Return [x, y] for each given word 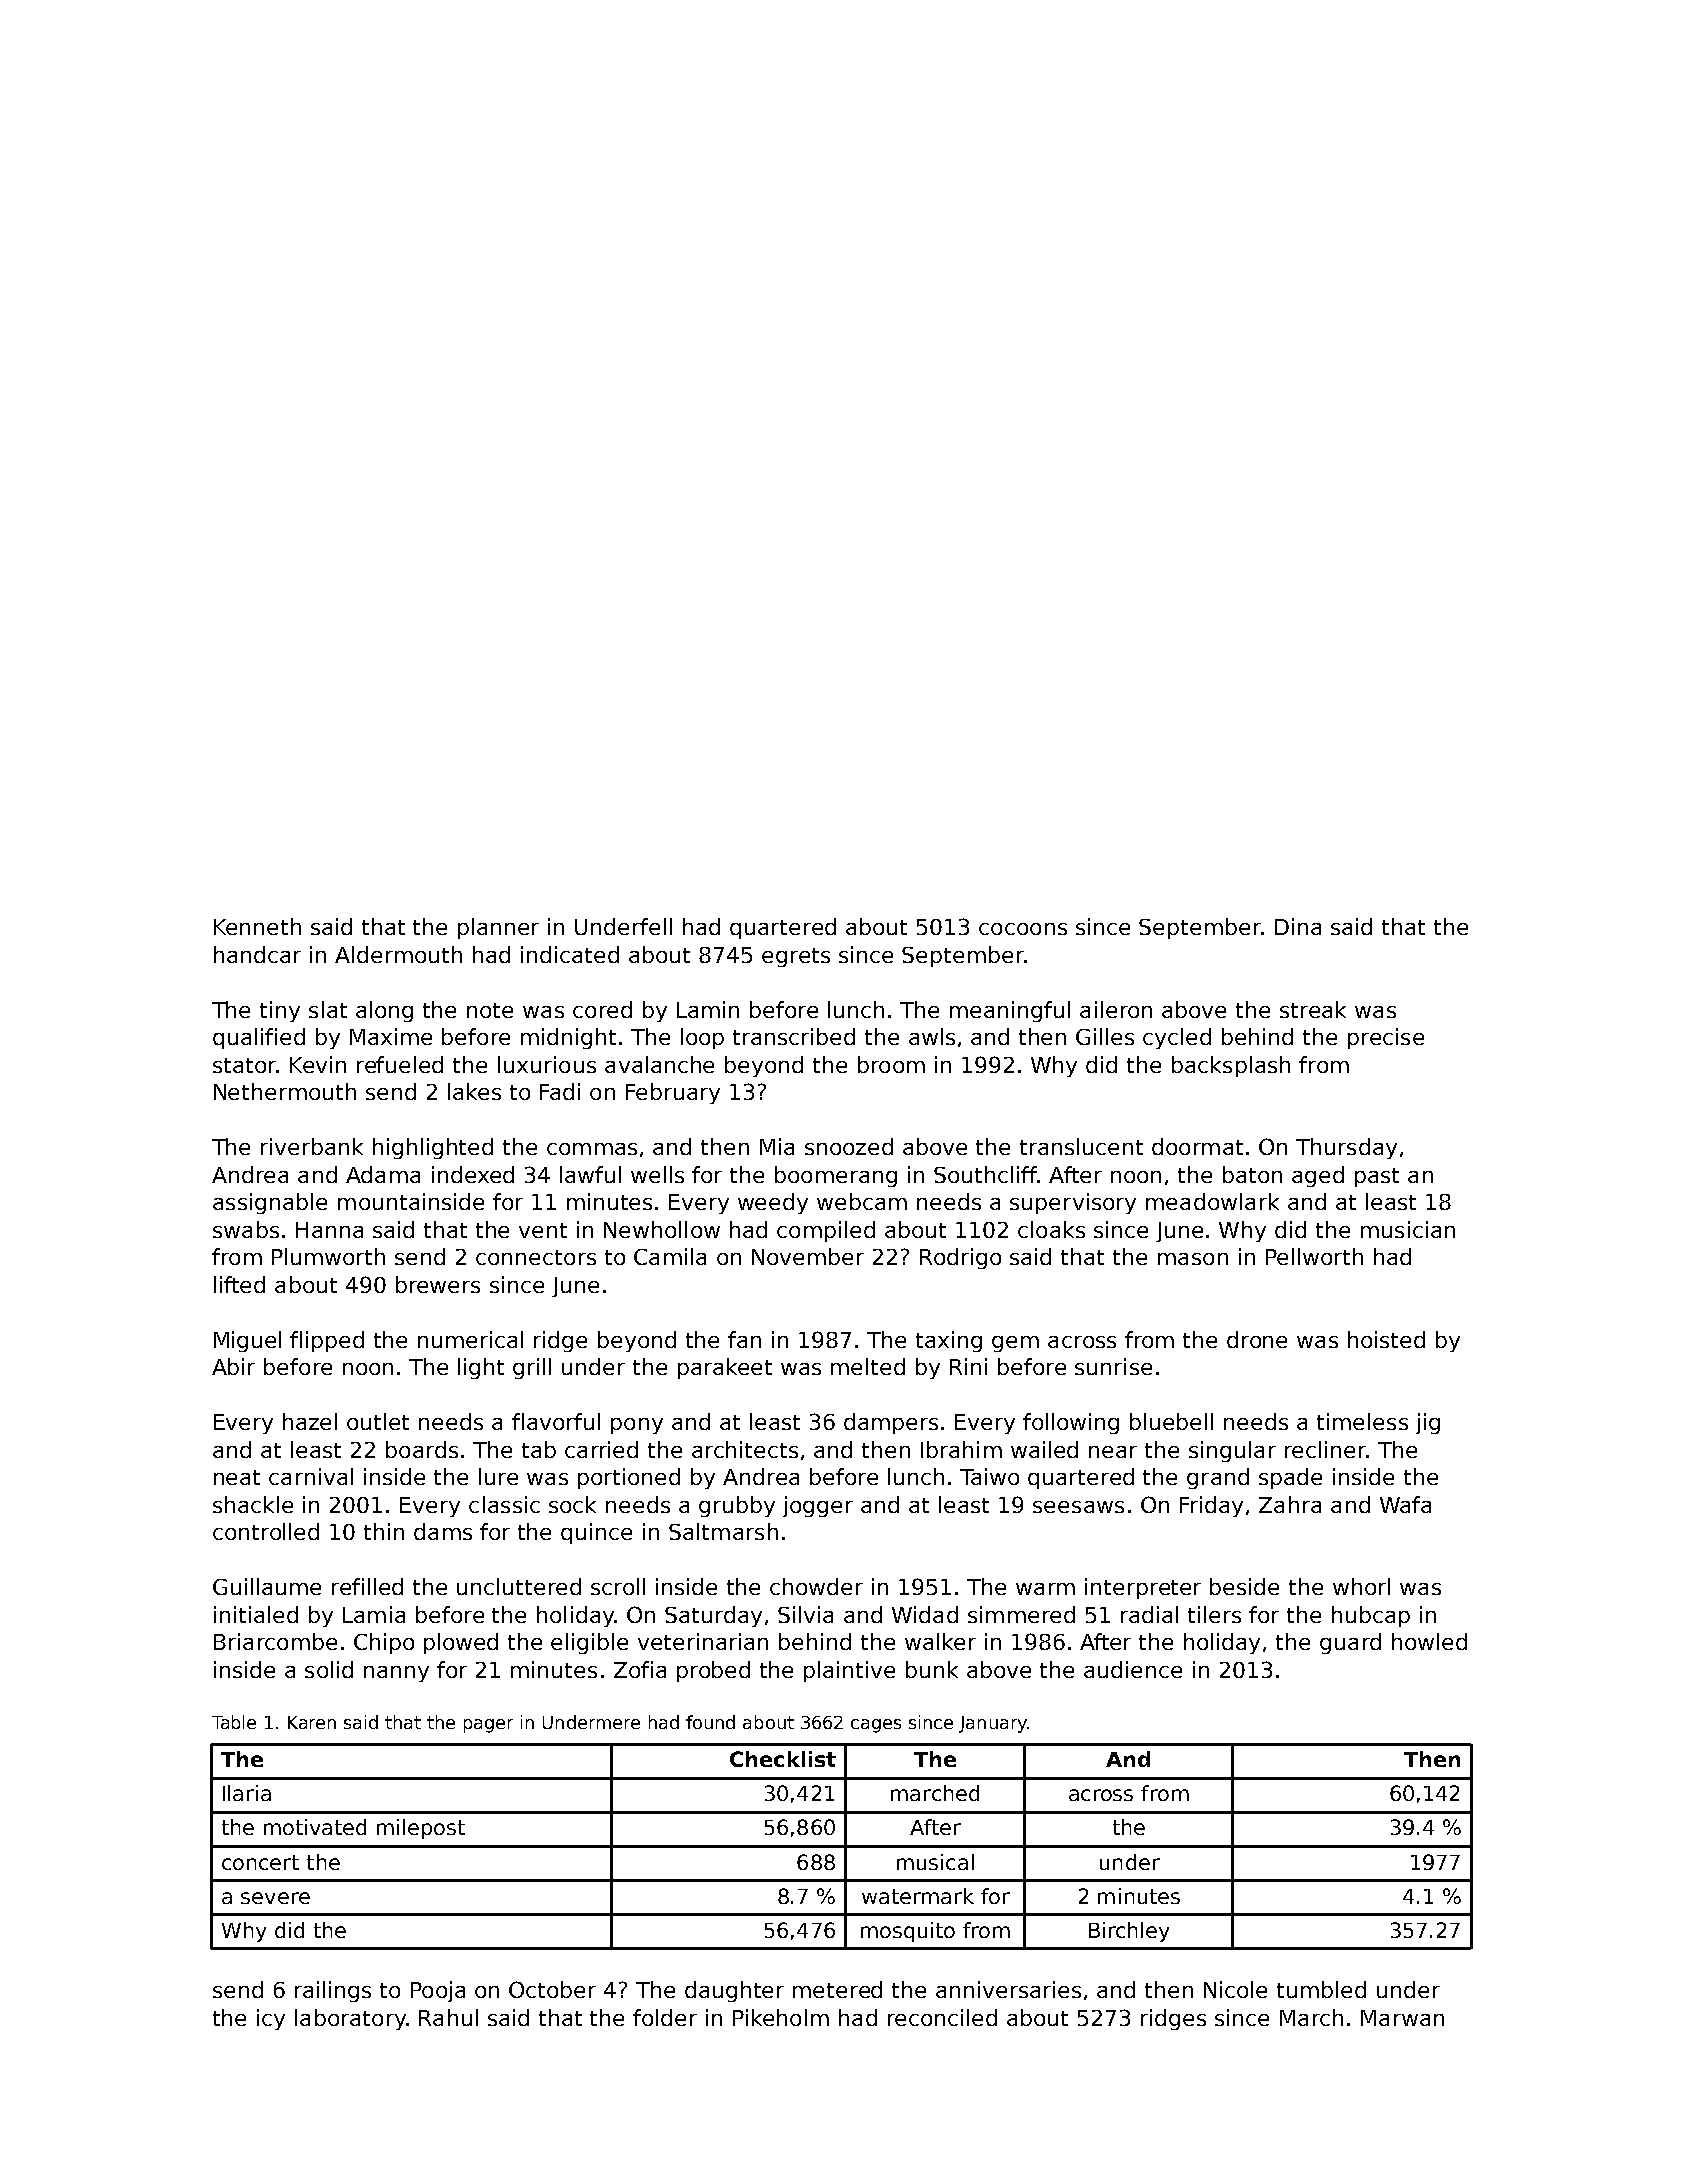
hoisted [1386, 1339]
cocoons [1023, 929]
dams [443, 1531]
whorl [1361, 1586]
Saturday [713, 1616]
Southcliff [985, 1174]
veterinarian [703, 1641]
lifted [239, 1284]
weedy [773, 1203]
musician [1408, 1229]
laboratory [350, 2019]
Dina [1298, 926]
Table [234, 1722]
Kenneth [257, 926]
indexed [473, 1174]
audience [1133, 1669]
